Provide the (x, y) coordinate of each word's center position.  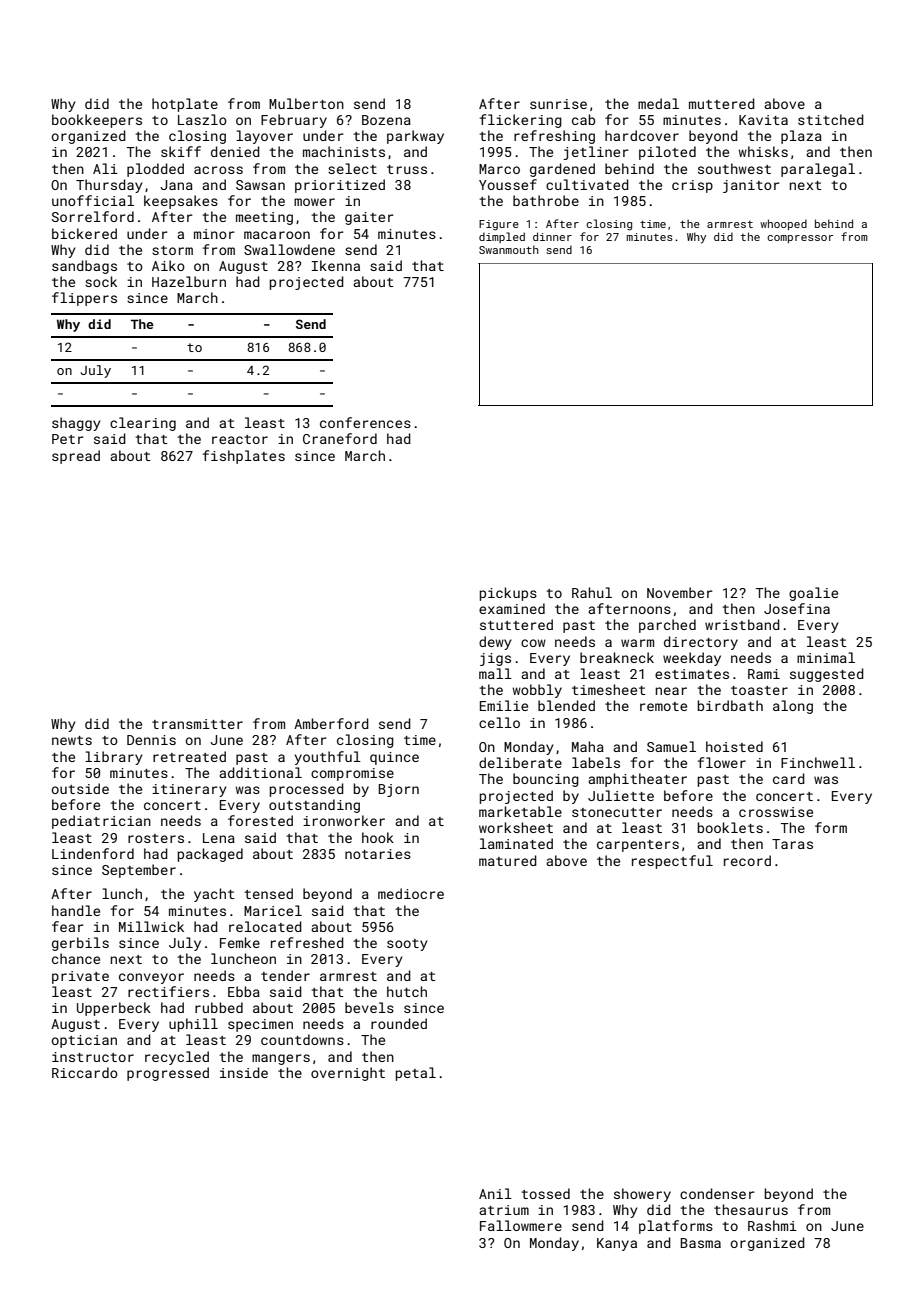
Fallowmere (521, 1225)
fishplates (244, 457)
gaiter (369, 218)
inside (244, 1072)
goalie (813, 594)
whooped (783, 224)
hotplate (185, 105)
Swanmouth (509, 249)
